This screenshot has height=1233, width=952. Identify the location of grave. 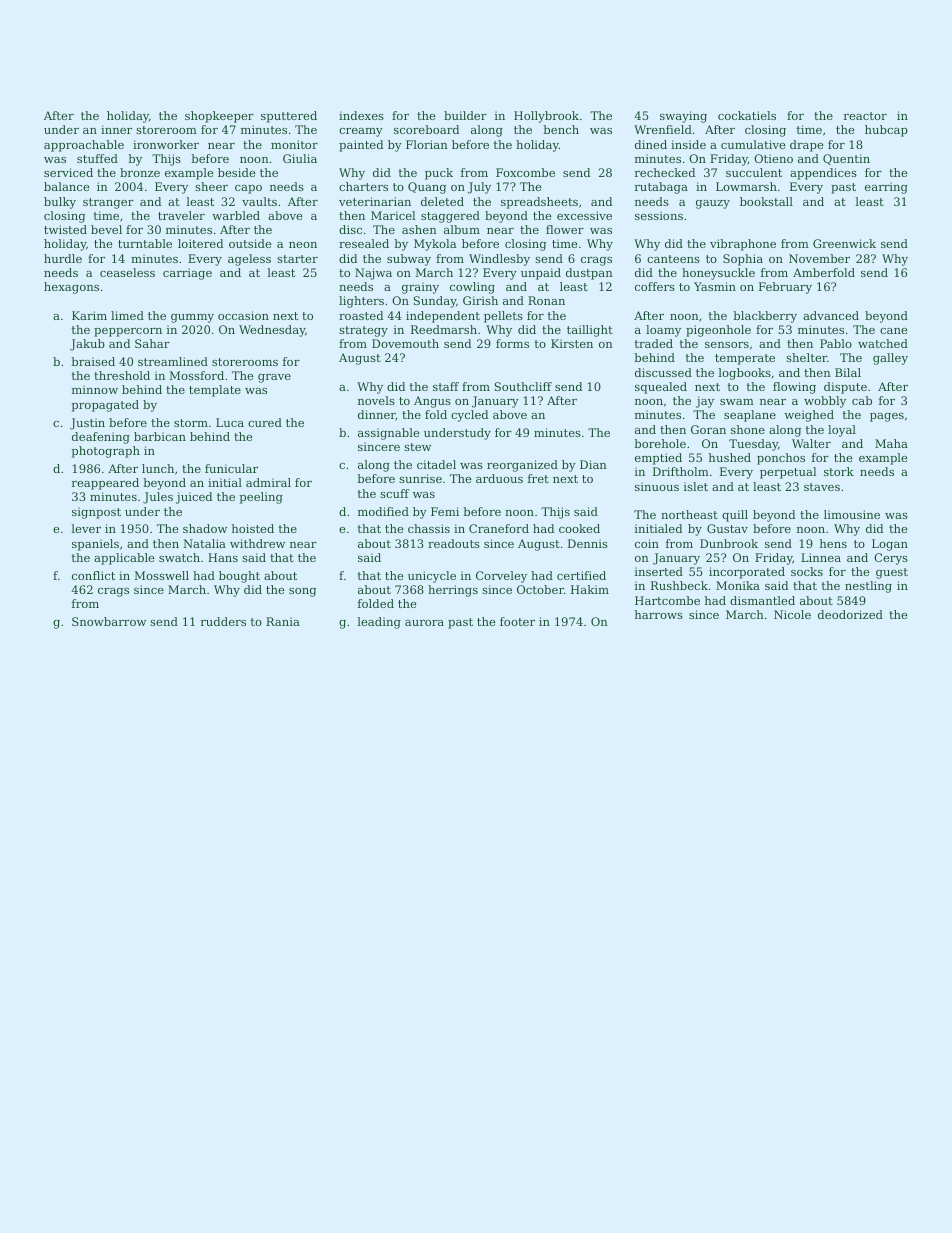
(274, 378).
